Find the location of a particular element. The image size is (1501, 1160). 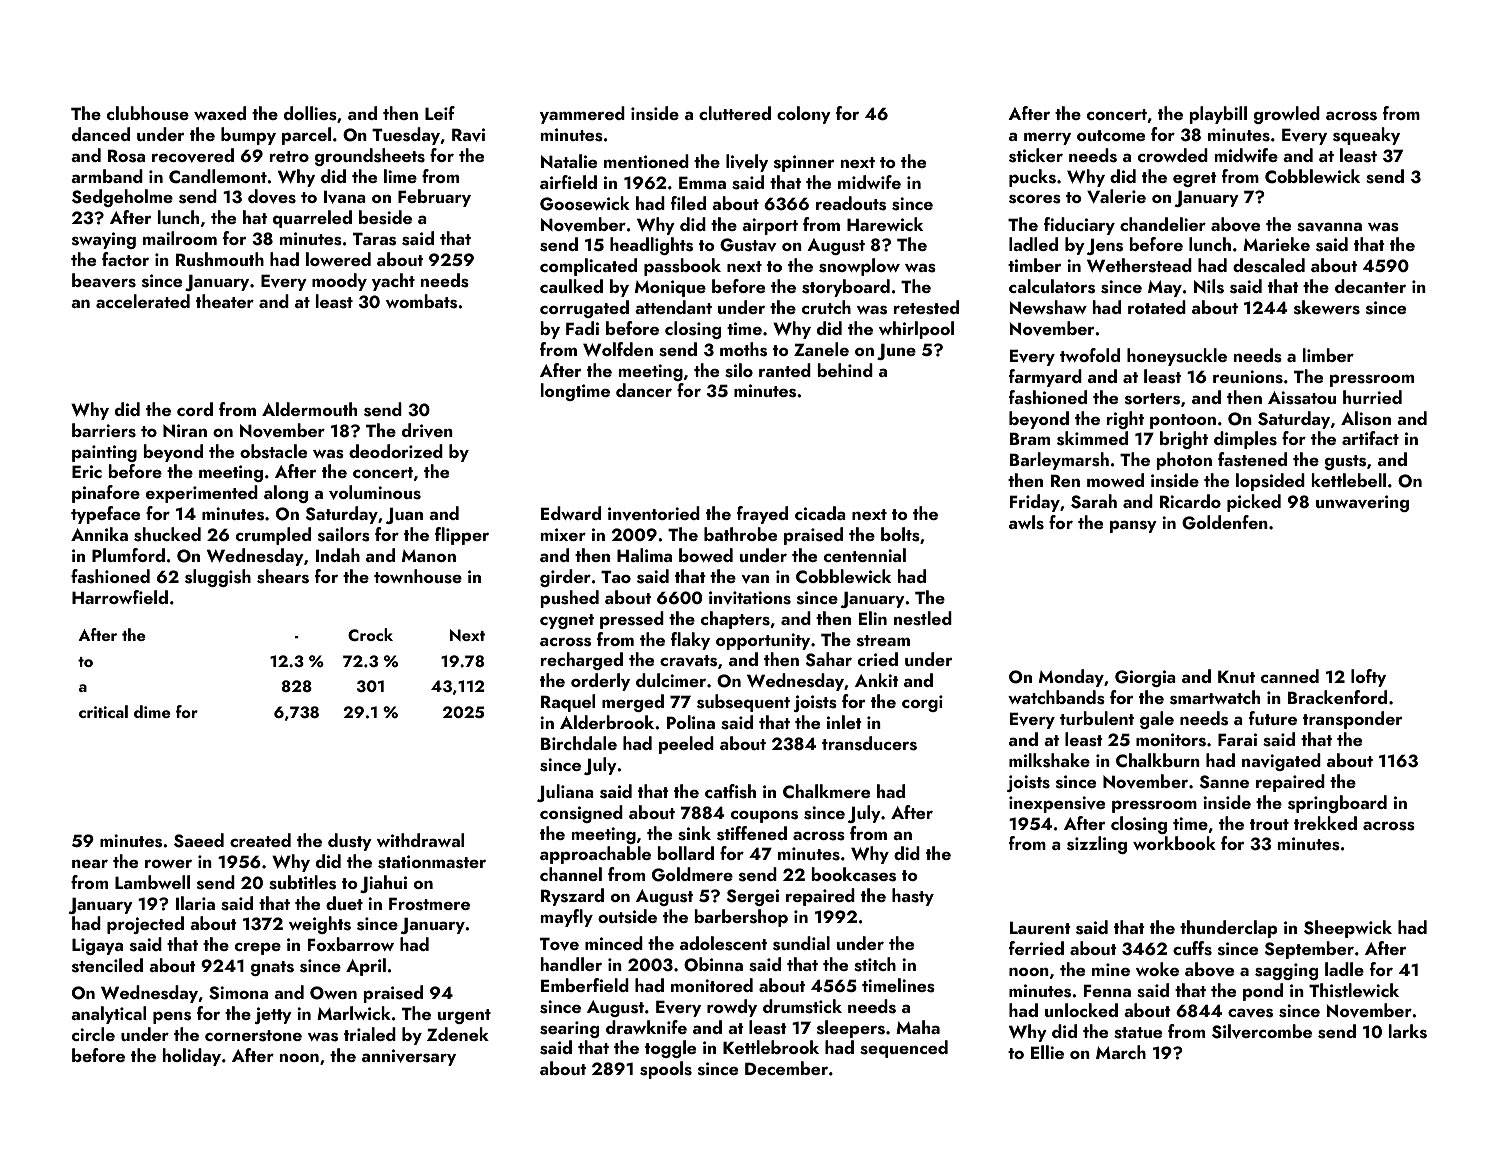

searing is located at coordinates (569, 1029).
